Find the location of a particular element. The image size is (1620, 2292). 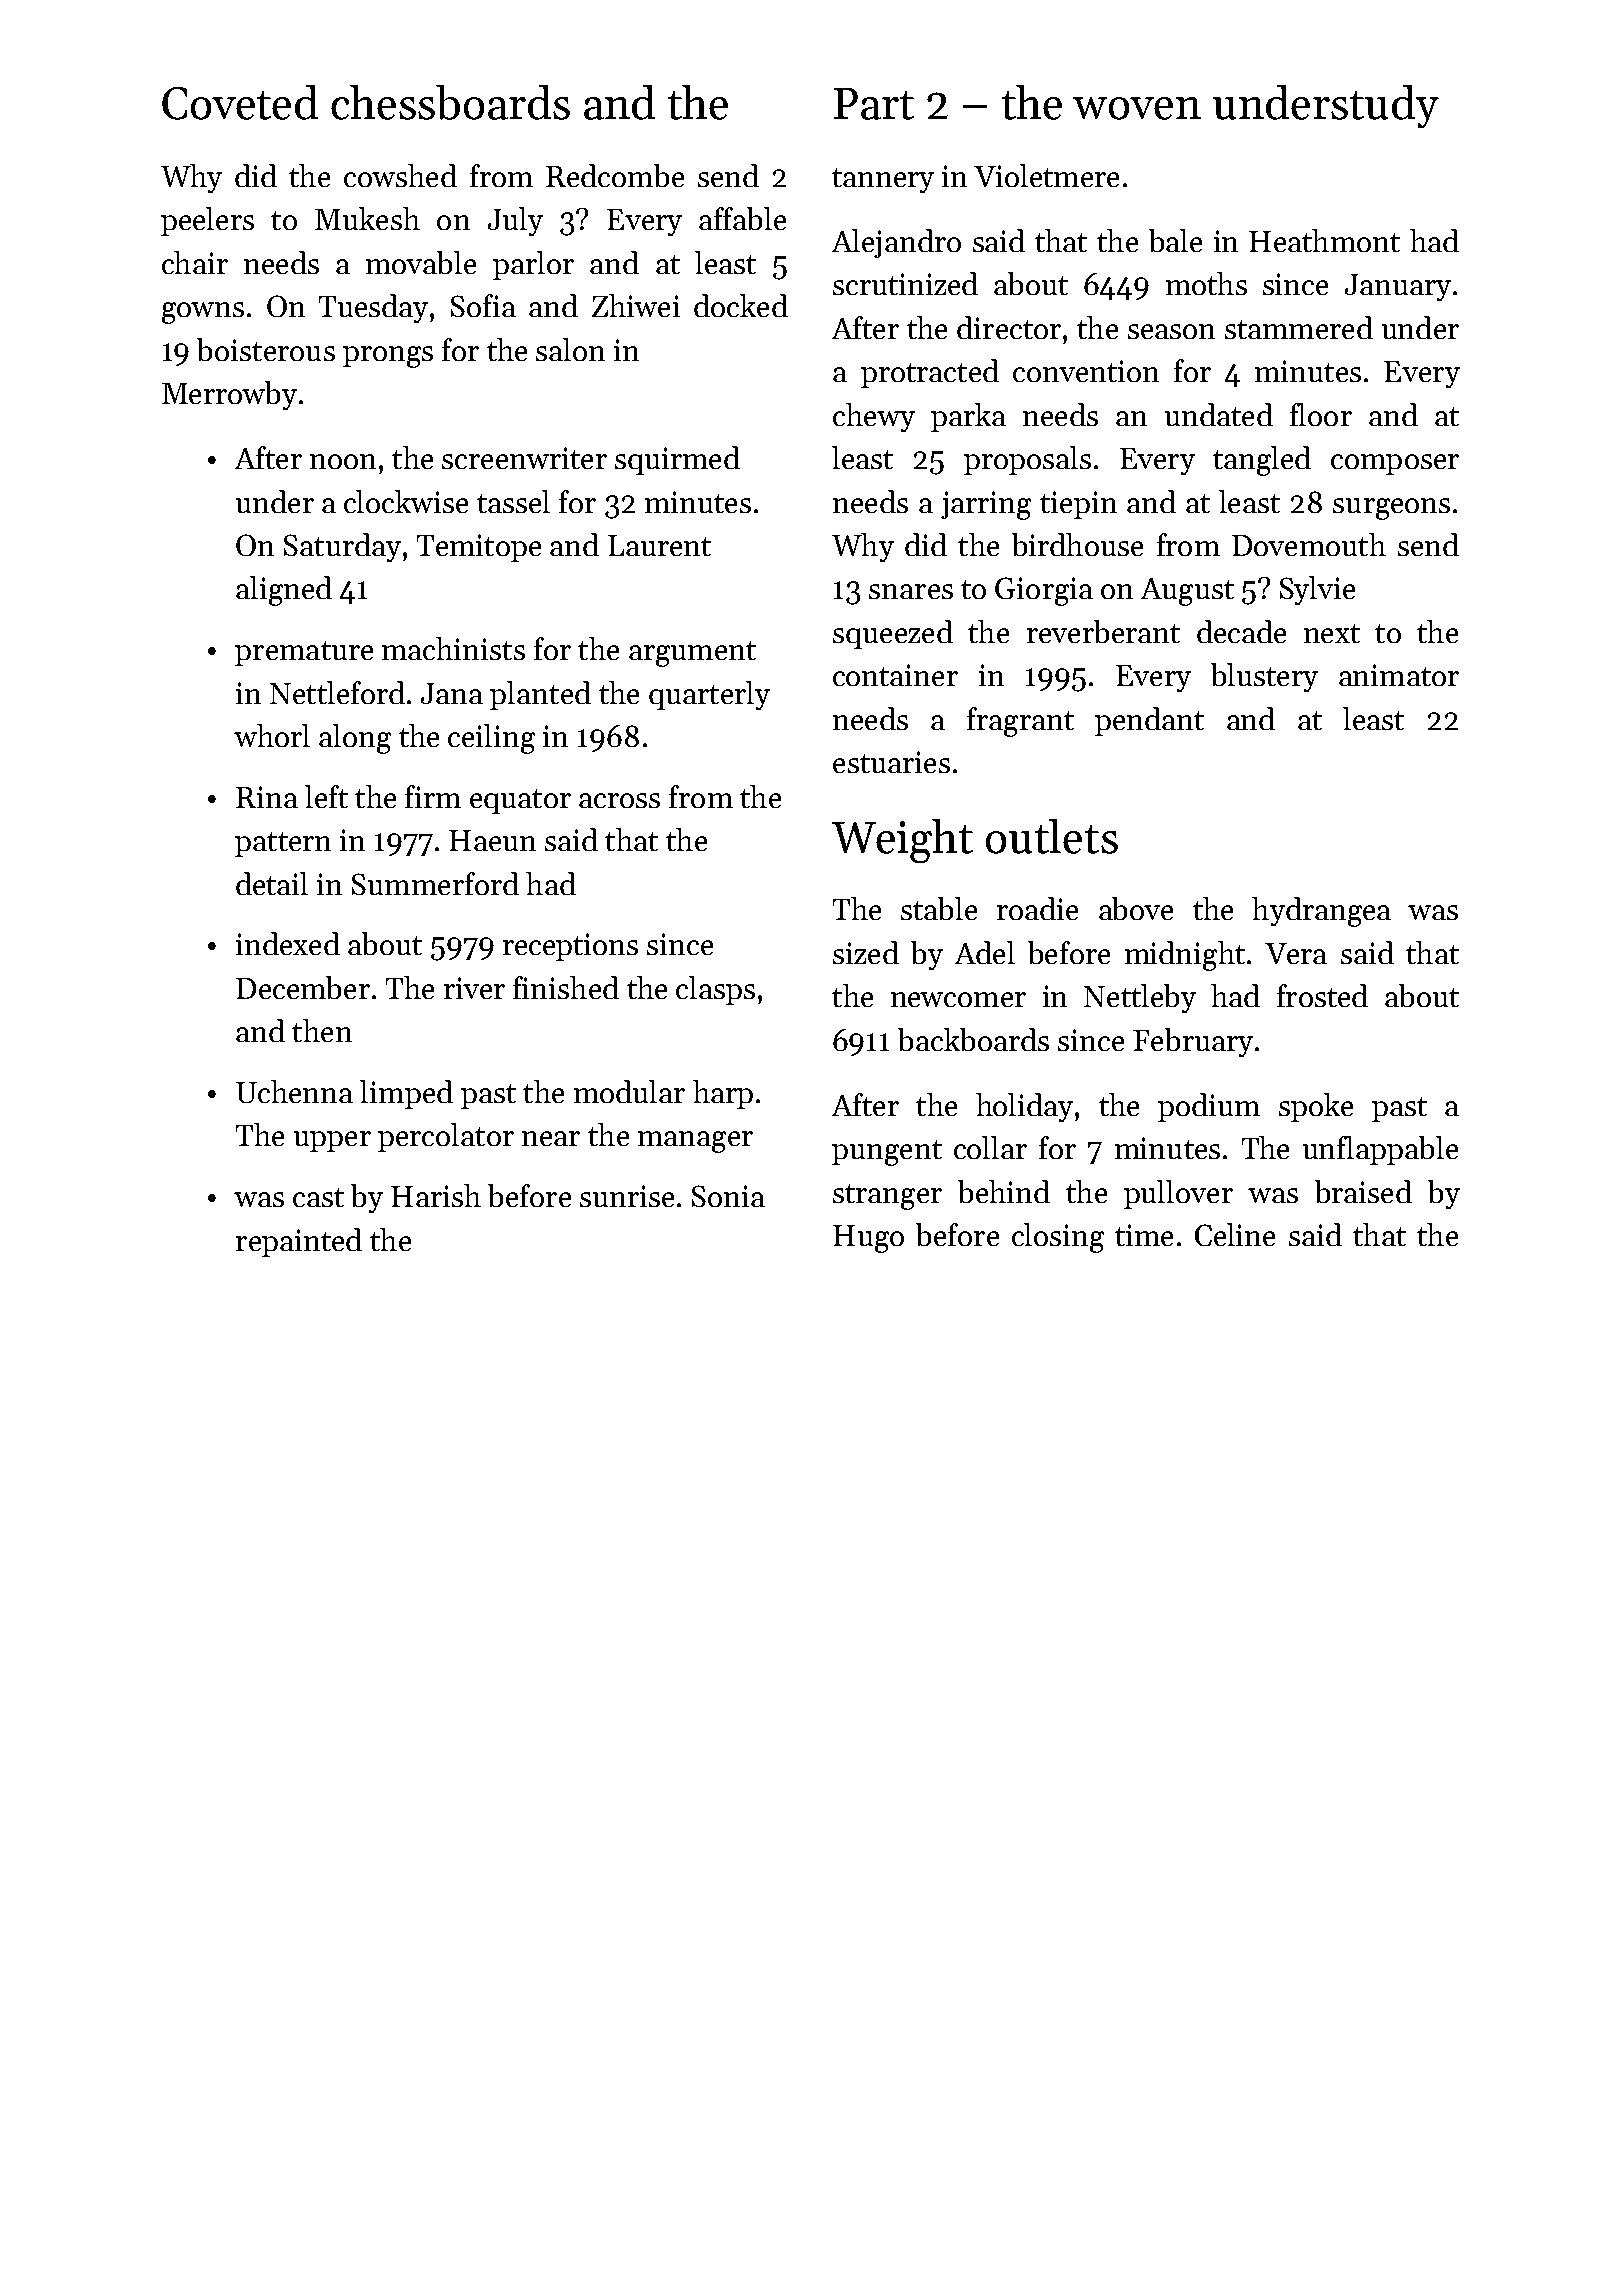

woven is located at coordinates (1137, 108).
